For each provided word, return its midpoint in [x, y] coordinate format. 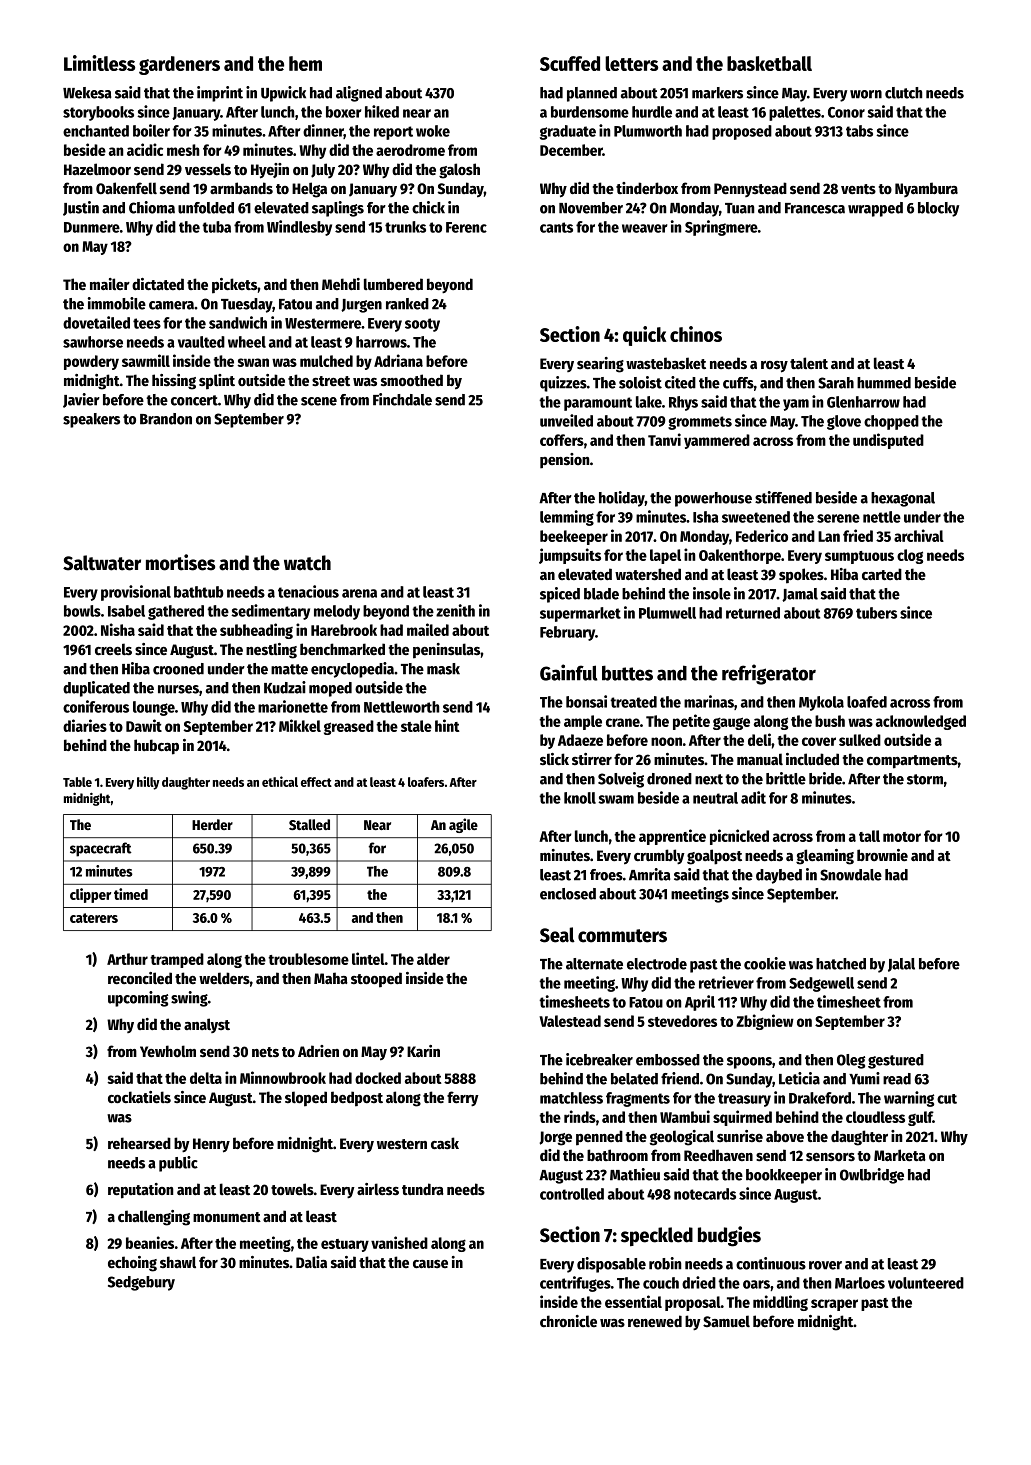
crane [623, 722]
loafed [867, 702]
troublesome [308, 959]
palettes [795, 113]
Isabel [126, 611]
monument [227, 1217]
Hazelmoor [97, 169]
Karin [423, 1051]
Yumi [864, 1078]
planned [592, 94]
